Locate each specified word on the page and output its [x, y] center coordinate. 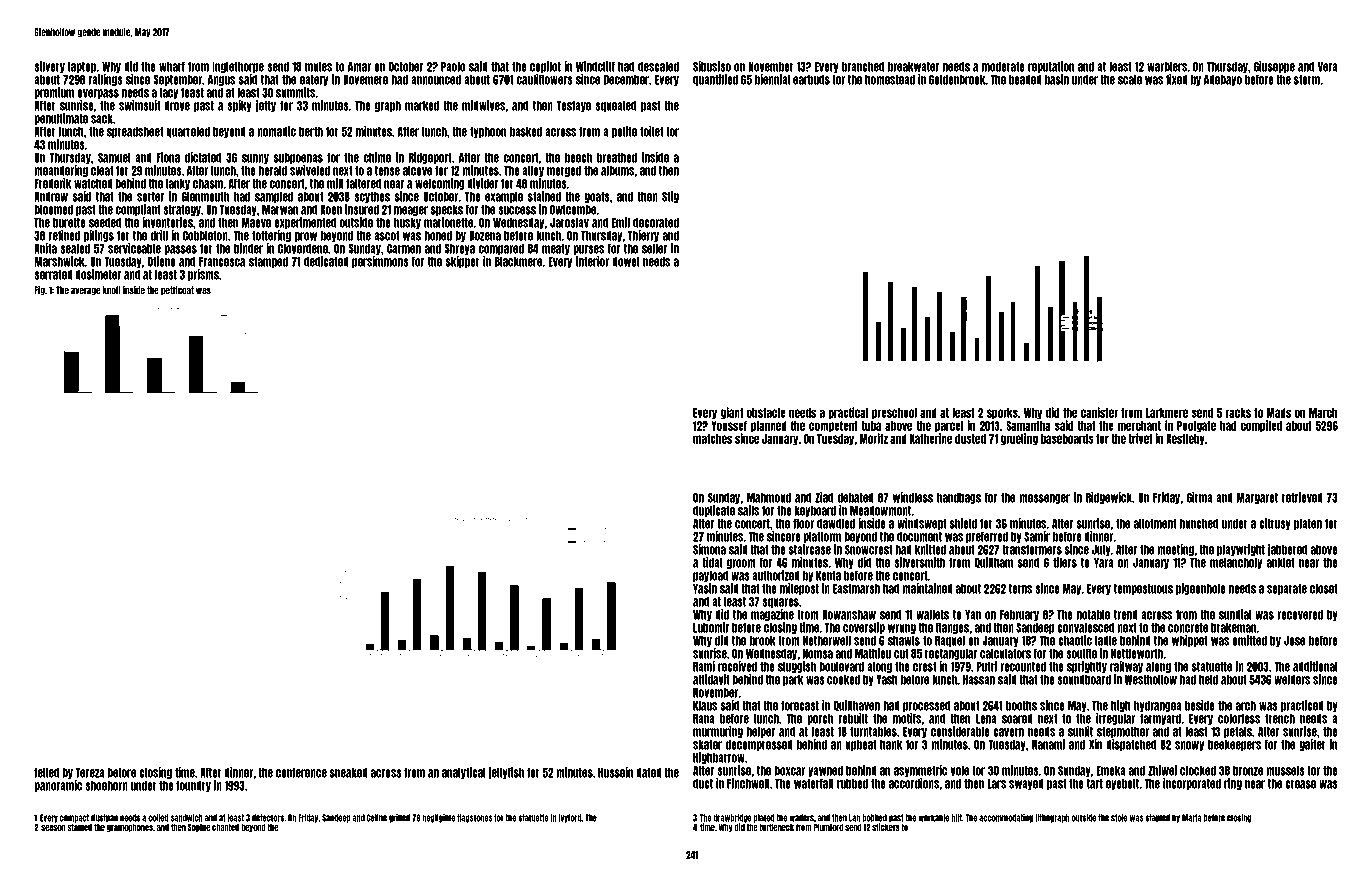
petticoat [177, 291]
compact [74, 818]
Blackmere [518, 262]
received [737, 666]
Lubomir [711, 627]
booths [1021, 706]
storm [1307, 80]
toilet [651, 131]
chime [377, 157]
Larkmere [1167, 413]
